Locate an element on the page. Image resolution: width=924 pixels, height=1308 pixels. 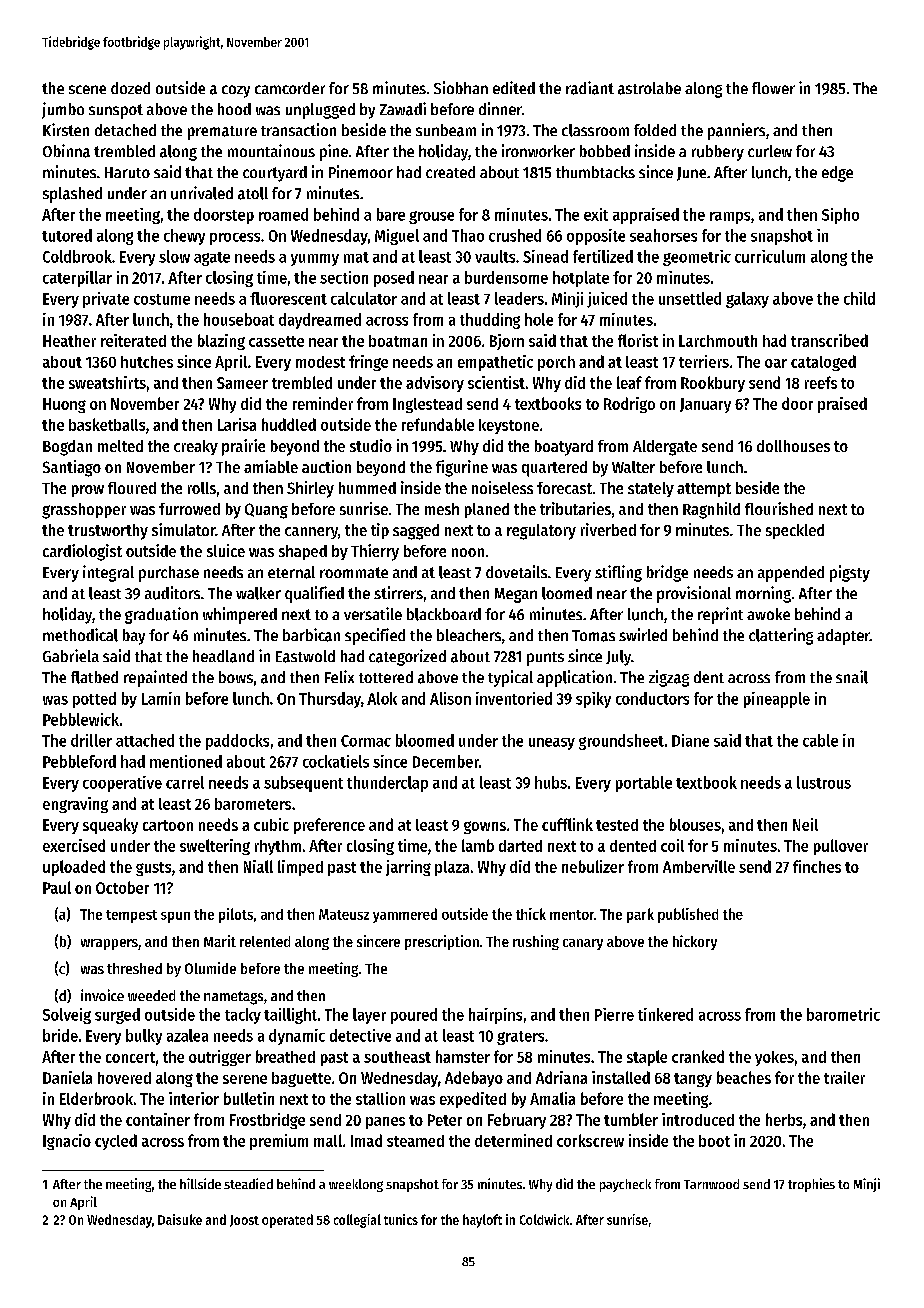
scene is located at coordinates (87, 89).
